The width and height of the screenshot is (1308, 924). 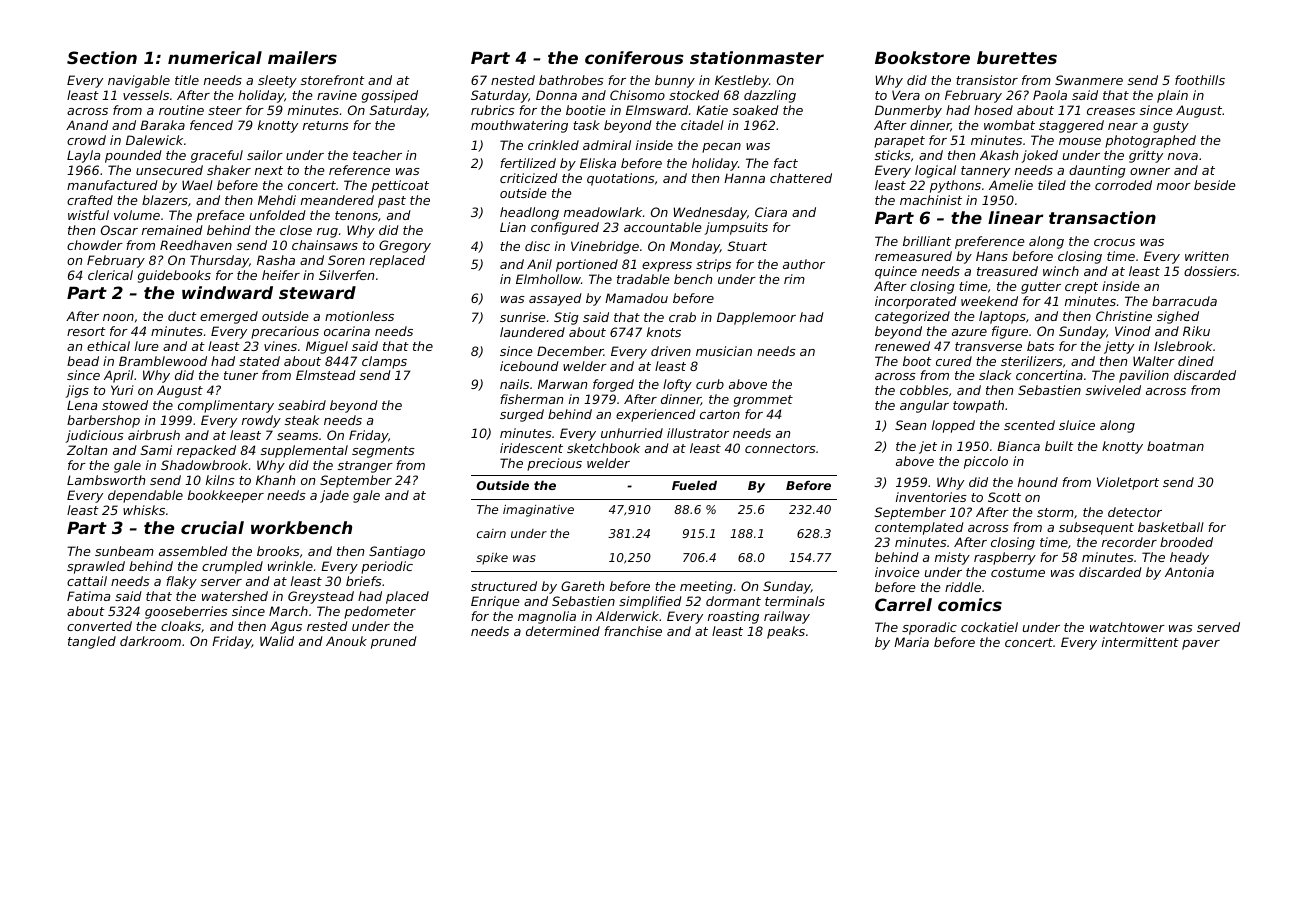 I want to click on mailers, so click(x=302, y=57).
